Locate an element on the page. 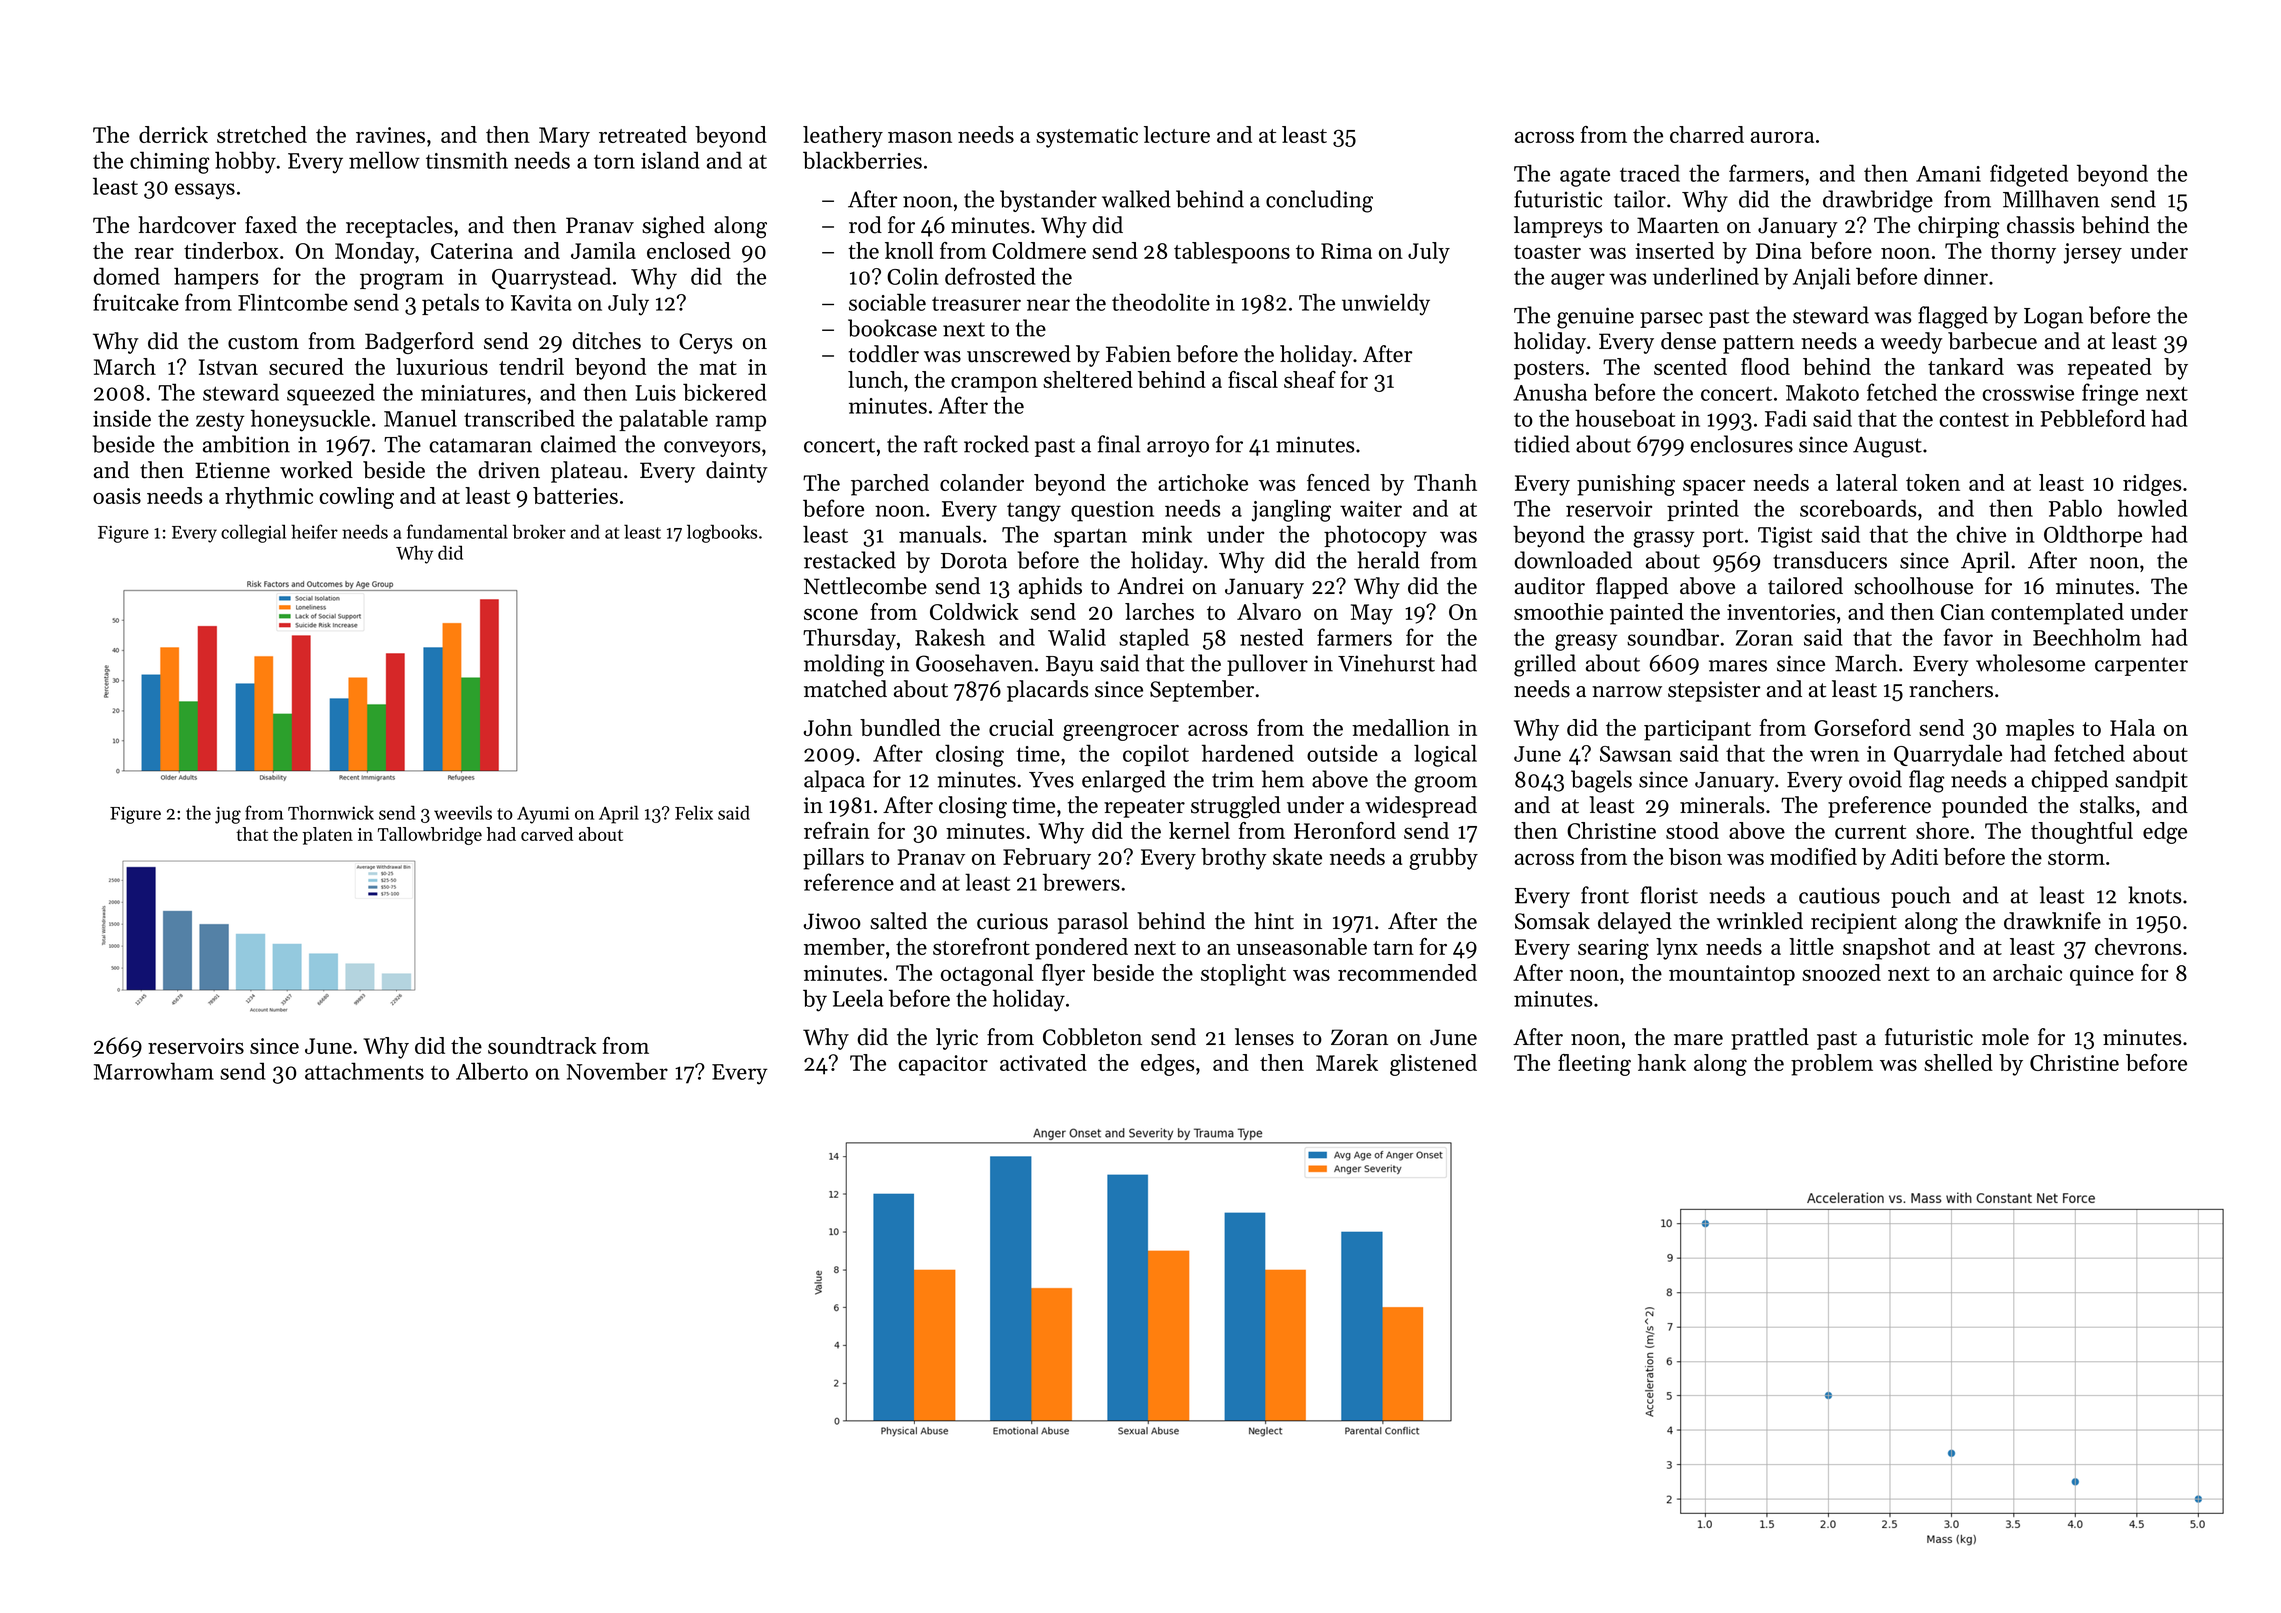 This image has width=2281, height=1613. charred is located at coordinates (1707, 134).
